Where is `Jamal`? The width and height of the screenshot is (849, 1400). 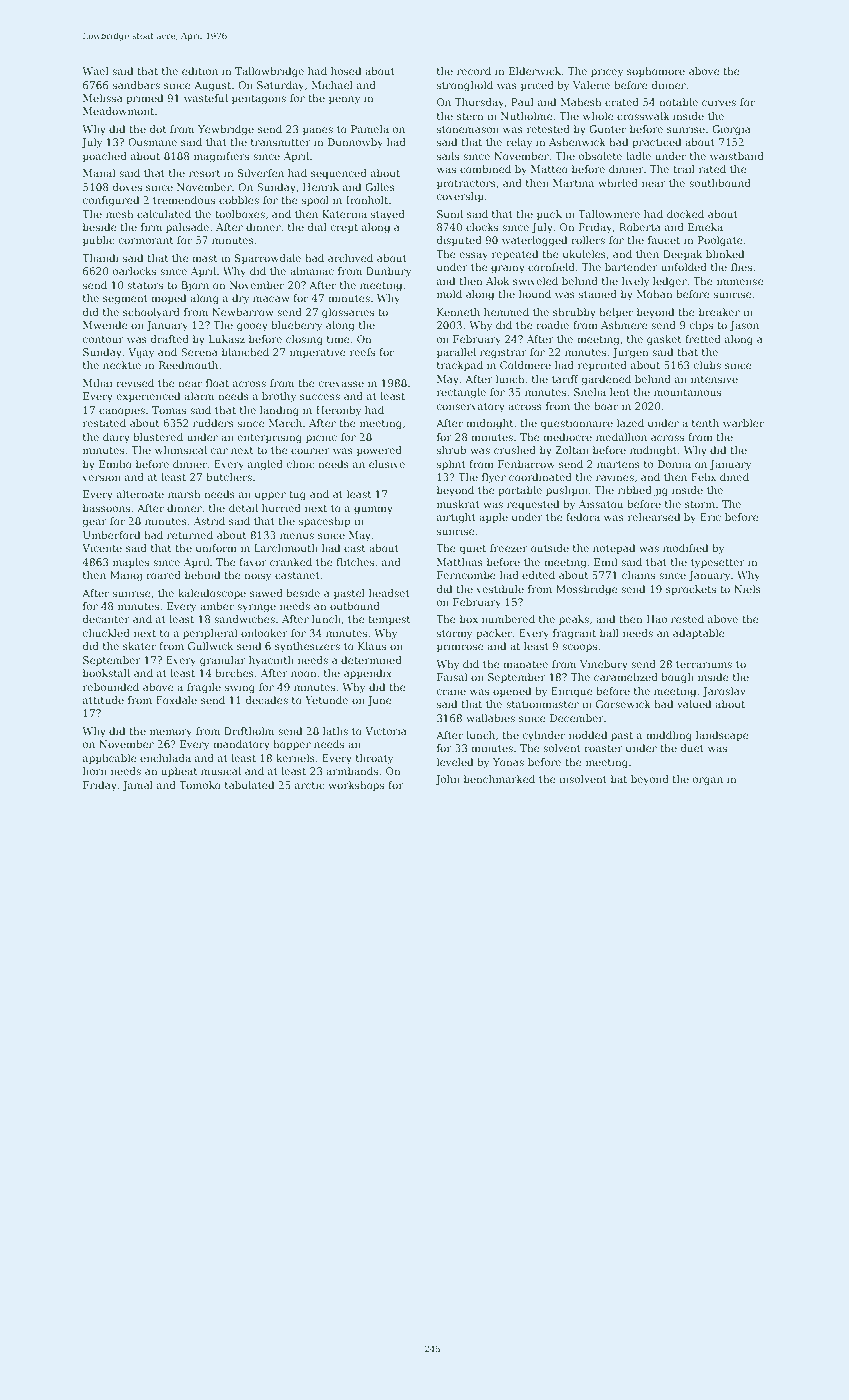 Jamal is located at coordinates (137, 786).
